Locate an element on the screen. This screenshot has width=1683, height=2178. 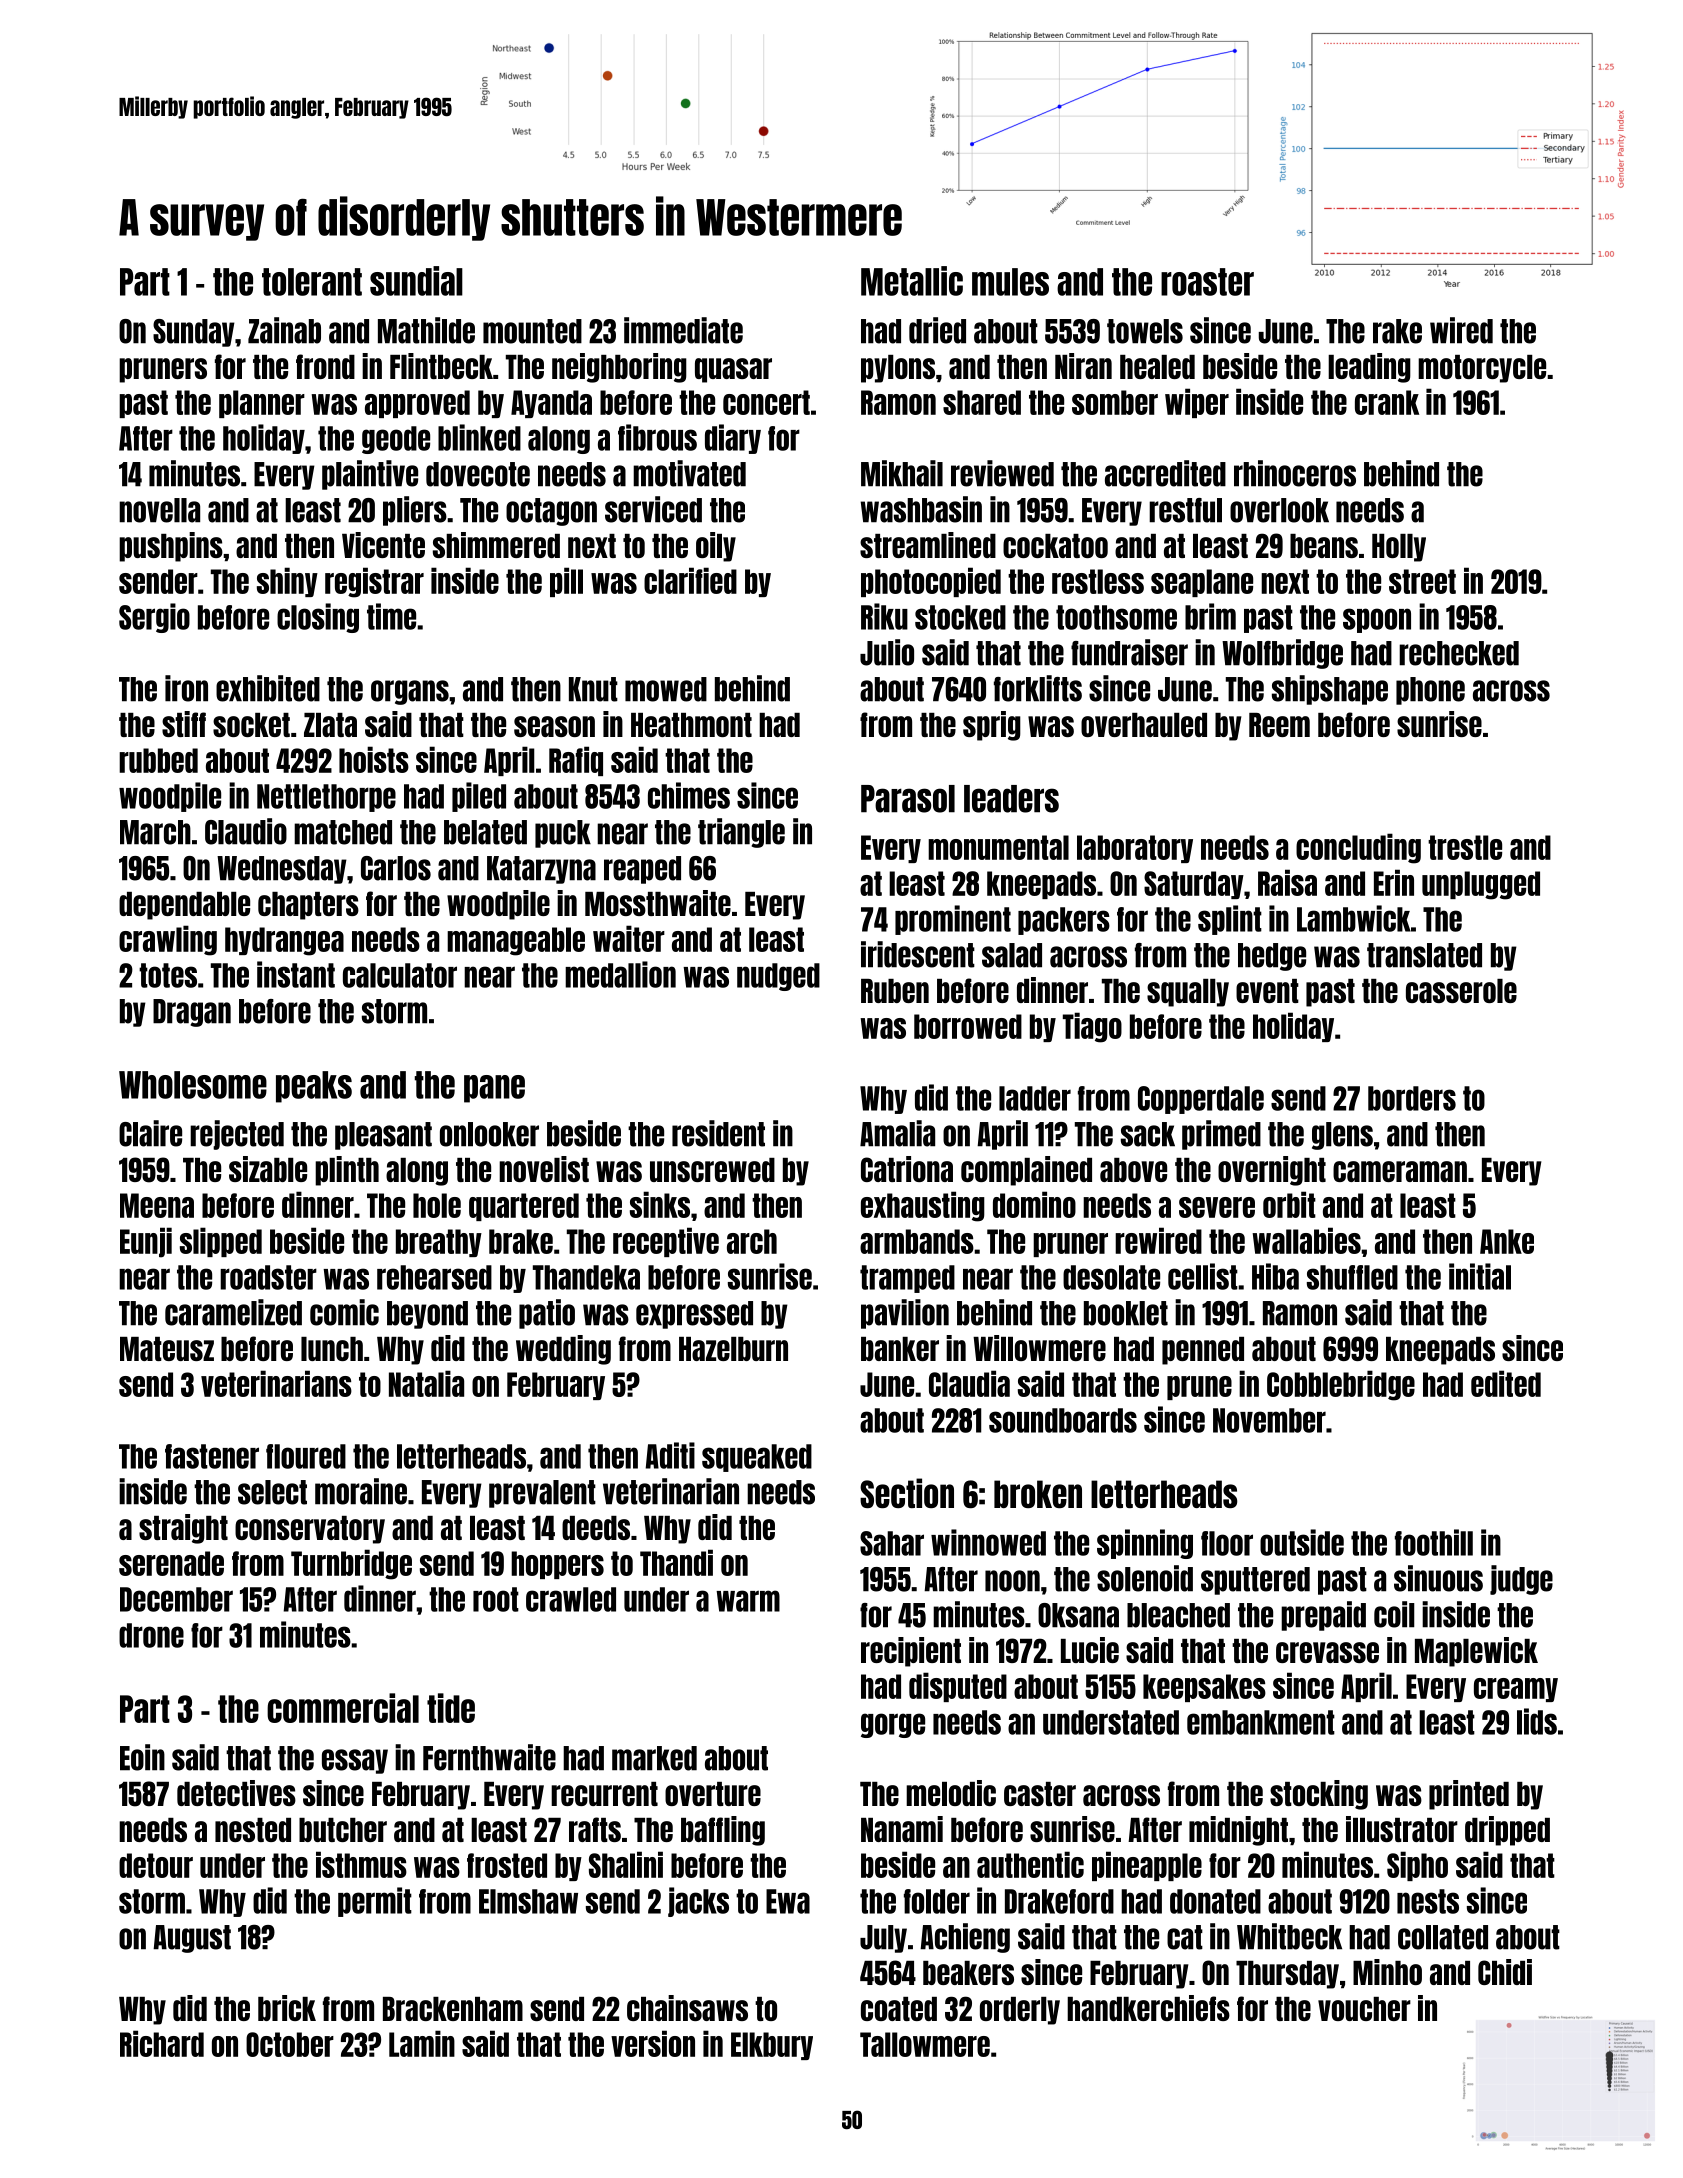
keepsakes is located at coordinates (1204, 1688).
